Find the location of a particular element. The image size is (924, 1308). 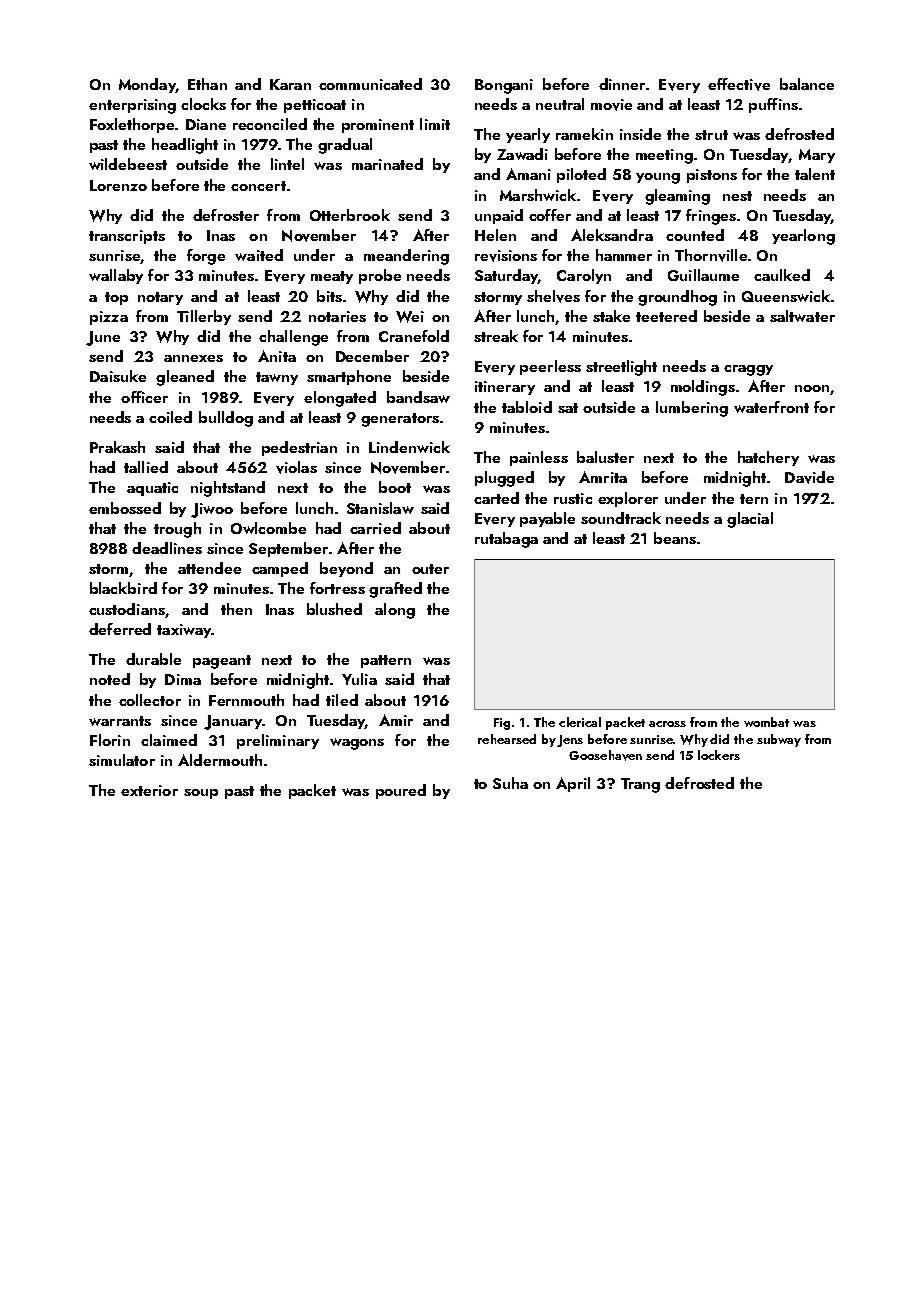

Amrita is located at coordinates (603, 477).
